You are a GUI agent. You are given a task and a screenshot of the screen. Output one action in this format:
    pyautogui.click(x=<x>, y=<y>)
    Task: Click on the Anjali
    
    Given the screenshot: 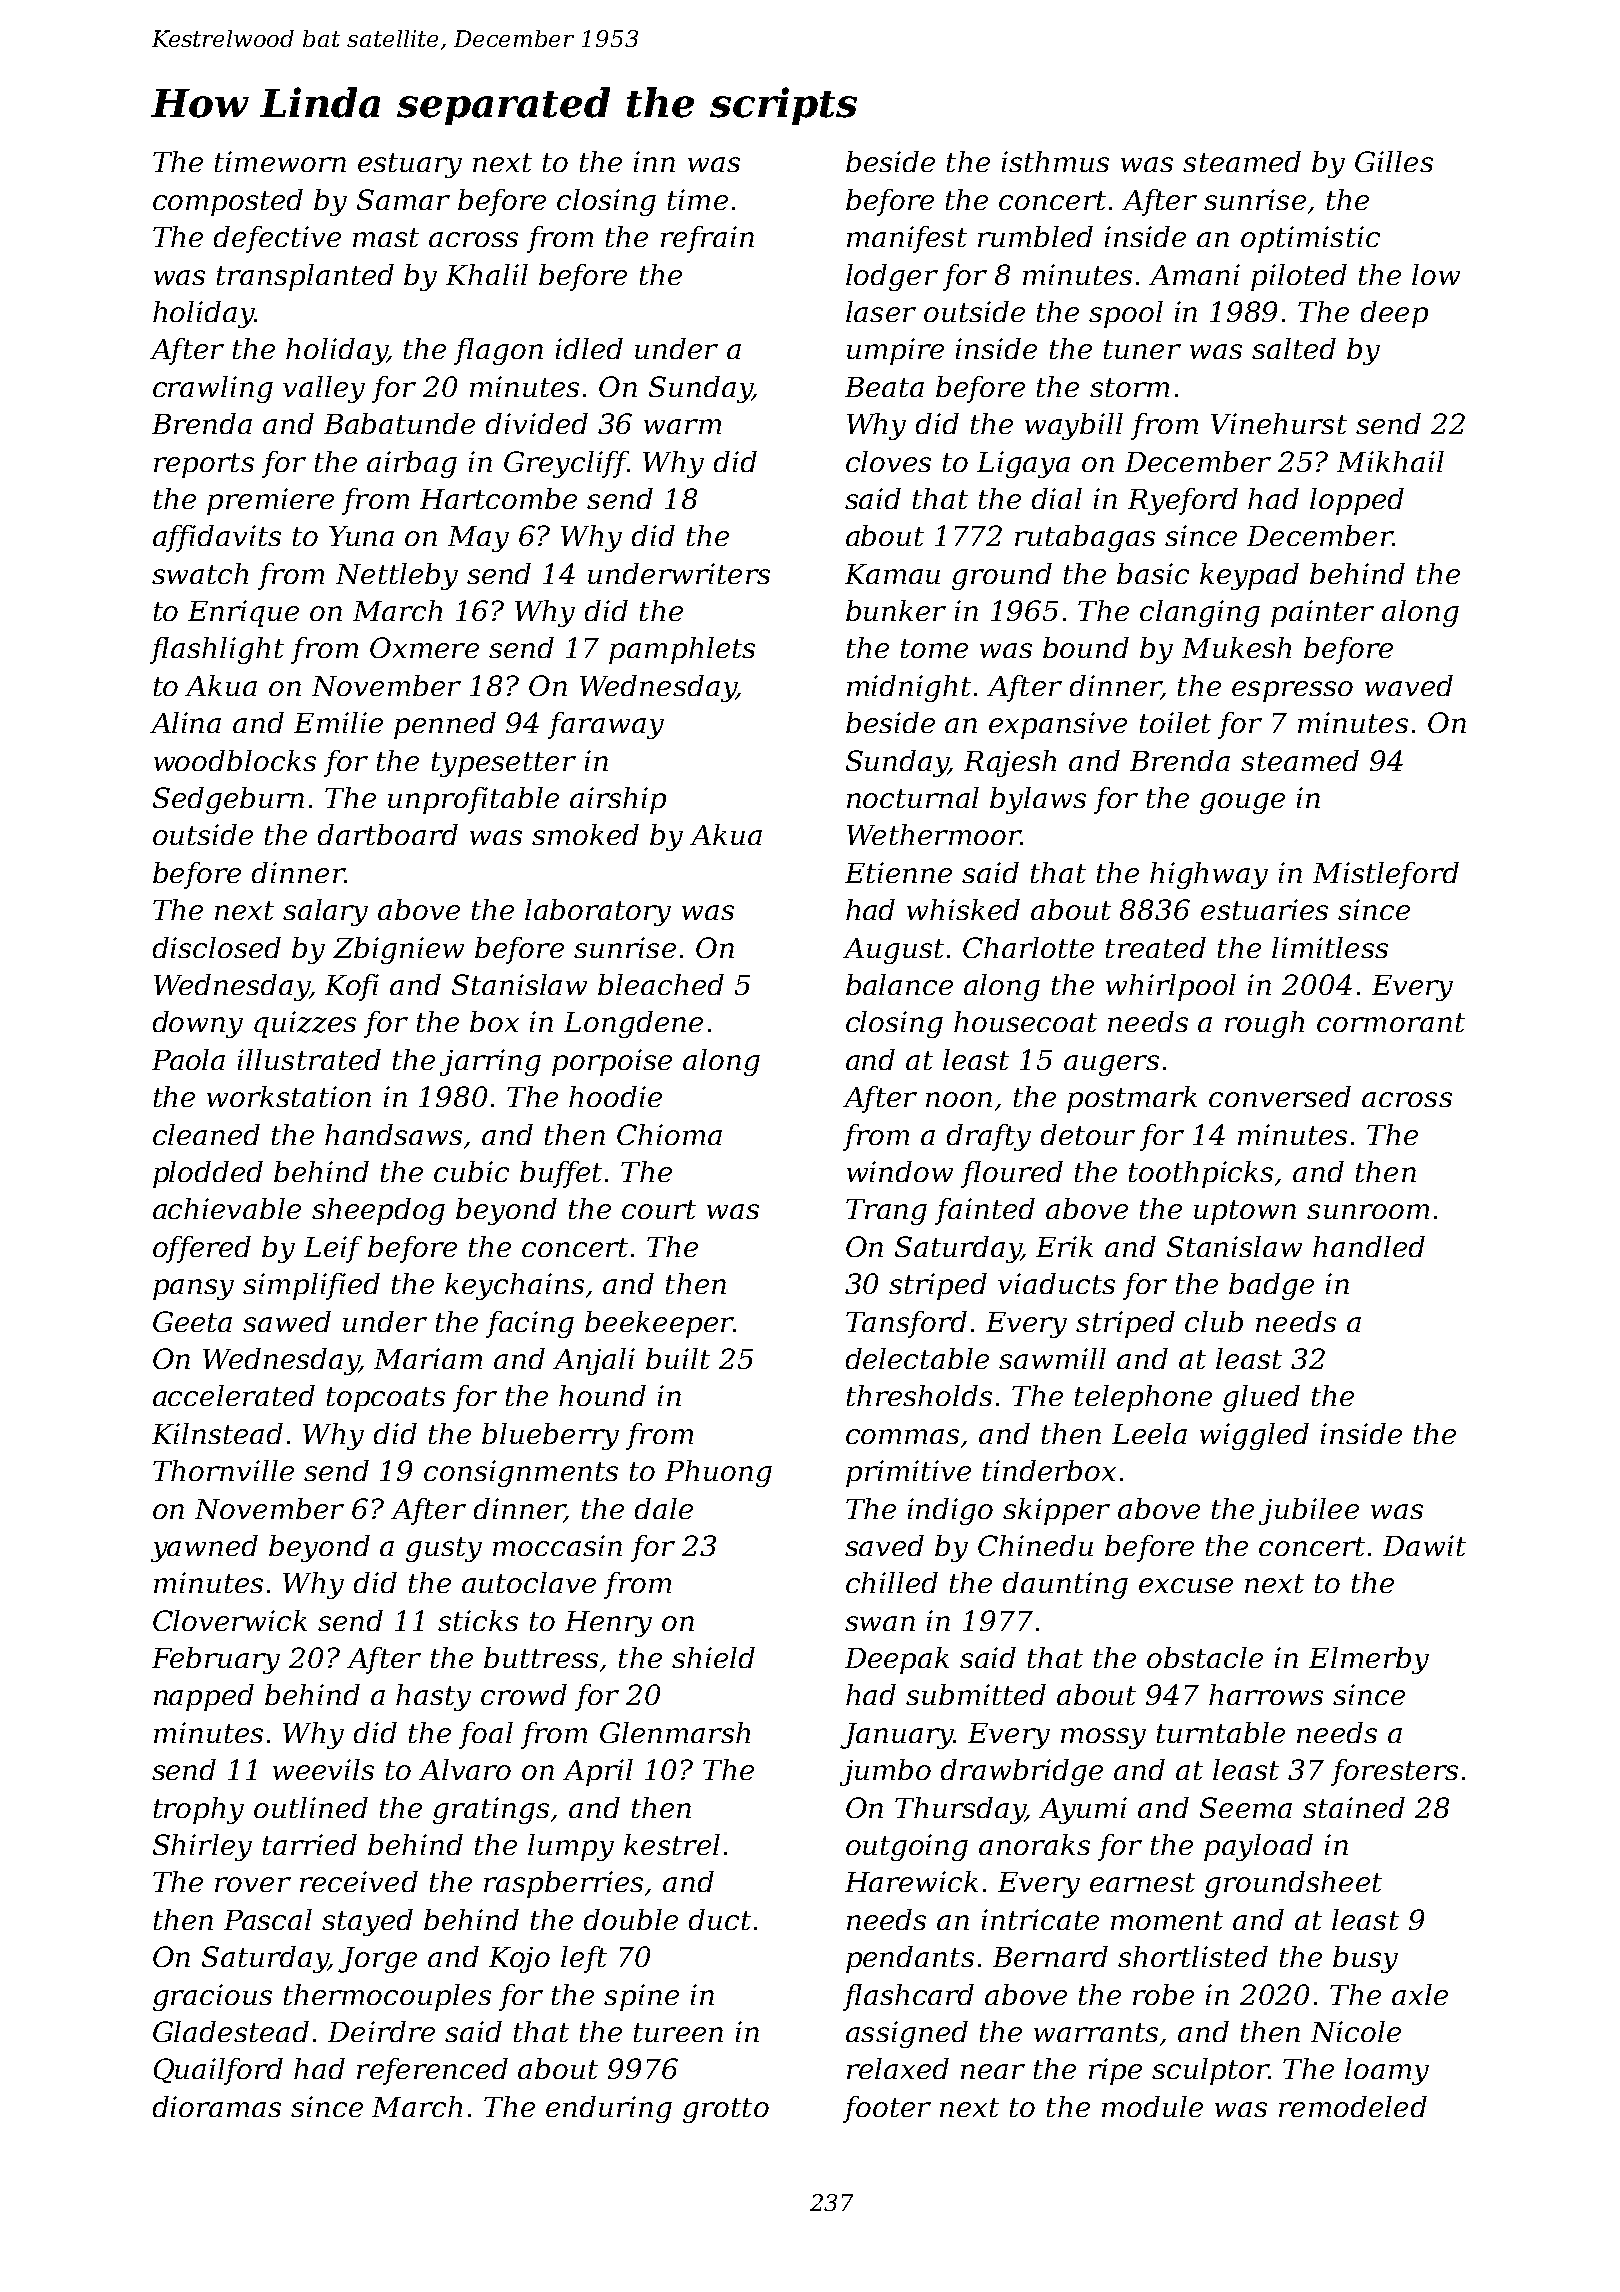 What is the action you would take?
    pyautogui.click(x=594, y=1361)
